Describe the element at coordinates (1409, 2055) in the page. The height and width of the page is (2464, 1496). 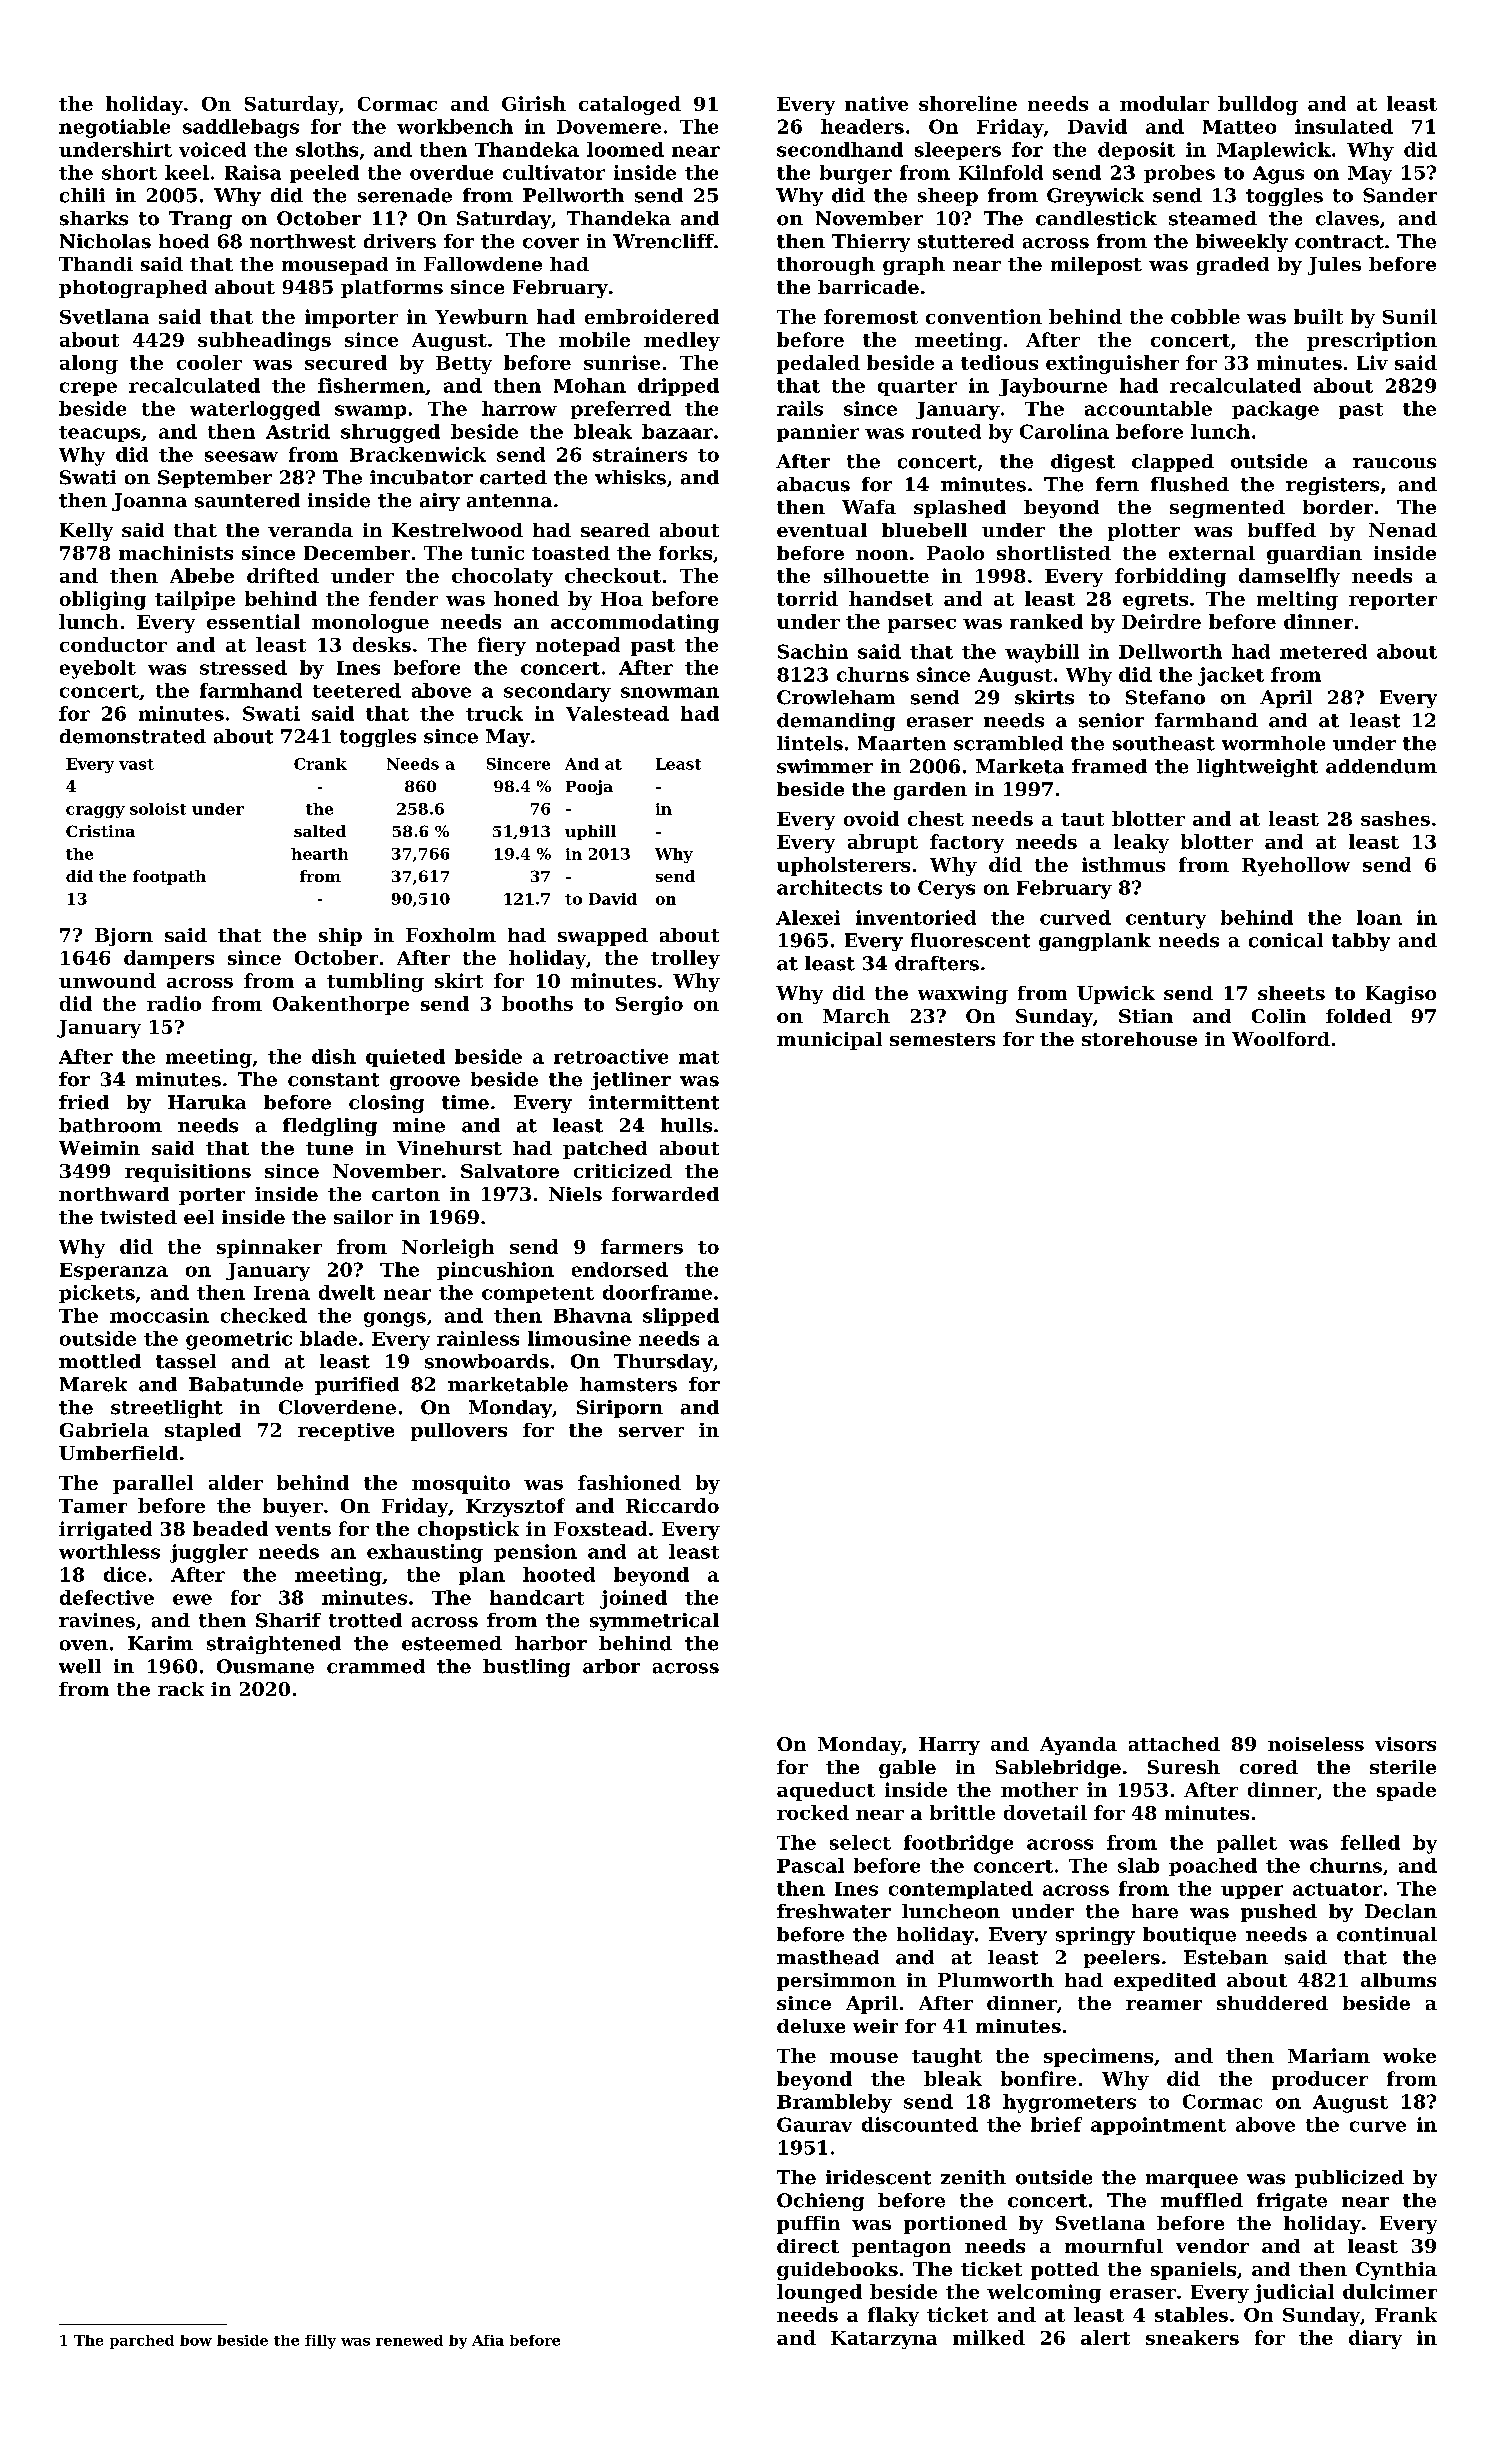
I see `woke` at that location.
